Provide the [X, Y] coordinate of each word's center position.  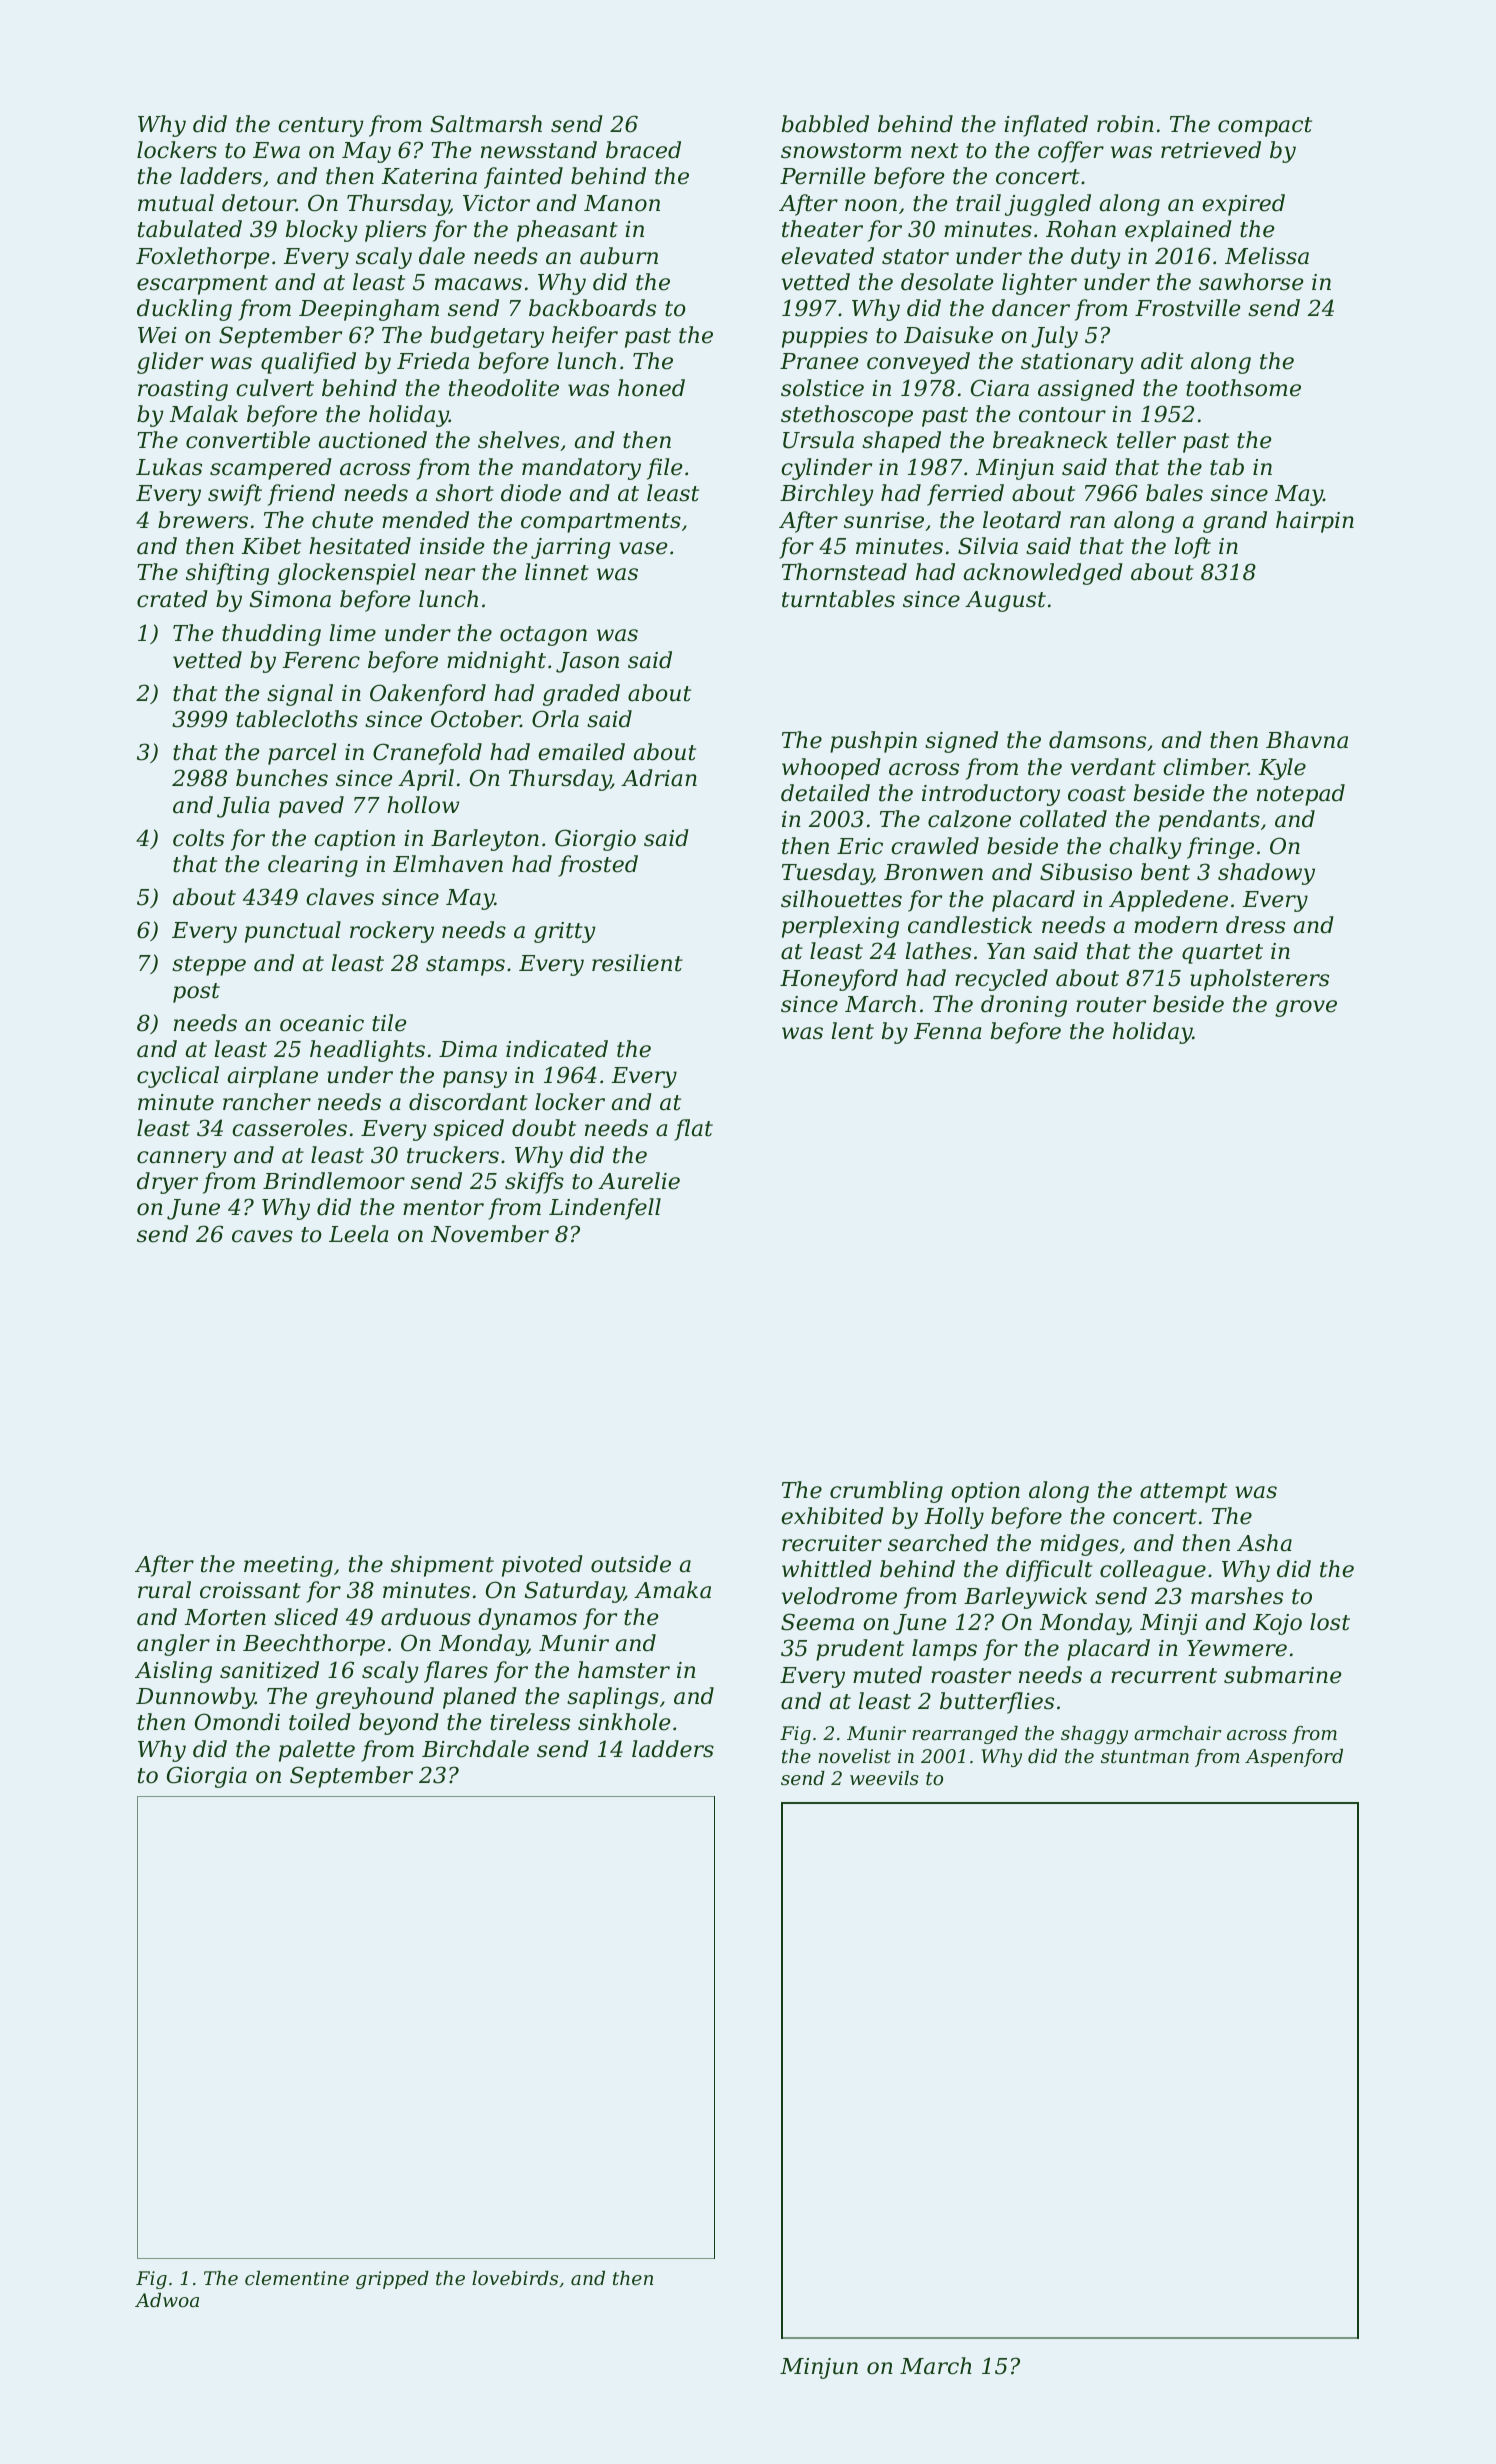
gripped [392, 2280]
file [664, 469]
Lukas [169, 467]
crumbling [886, 1492]
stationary [1077, 363]
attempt [1183, 1493]
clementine [297, 2278]
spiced [468, 1130]
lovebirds [515, 2278]
